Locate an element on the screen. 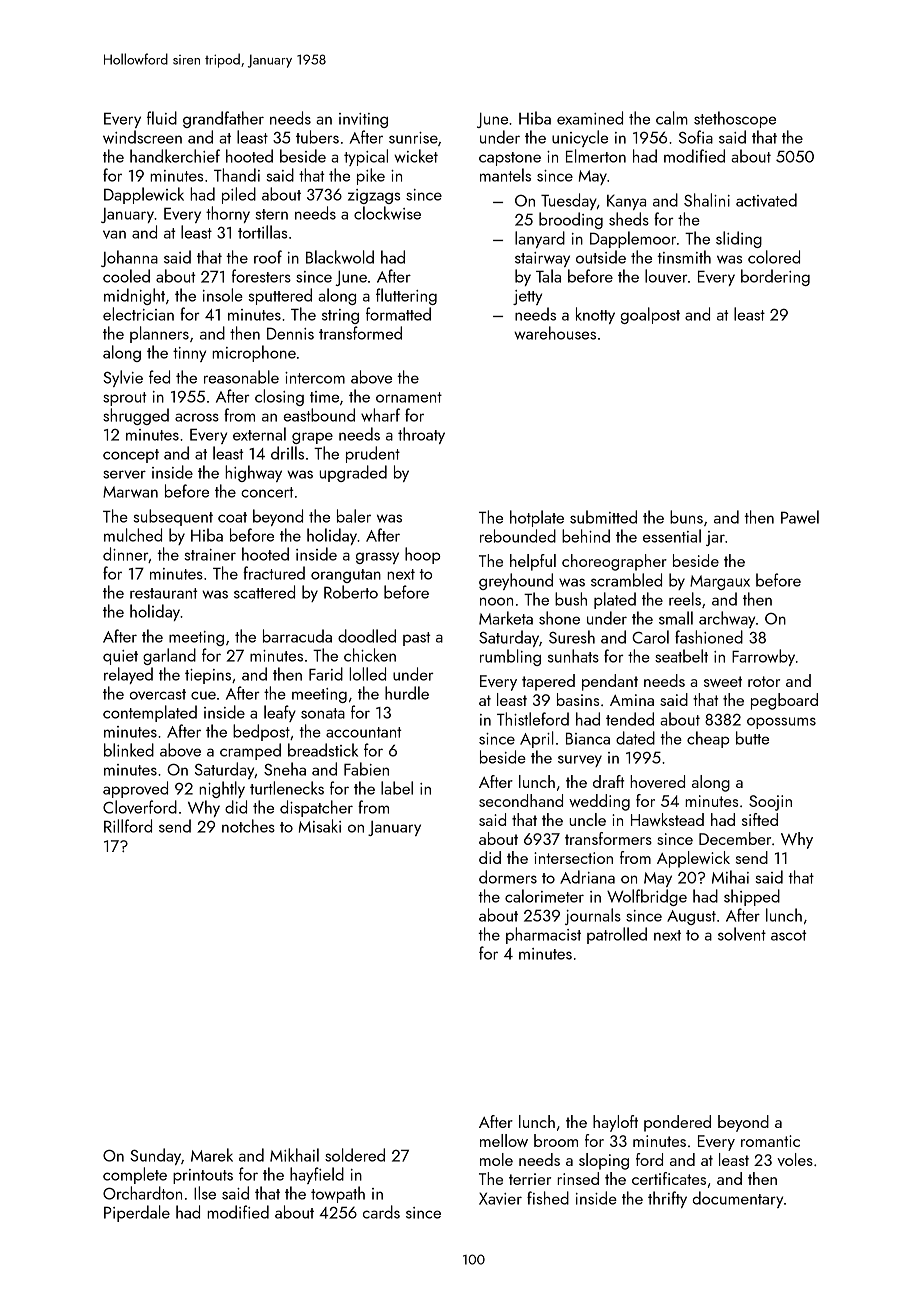 The height and width of the screenshot is (1308, 924). inviting is located at coordinates (363, 120).
